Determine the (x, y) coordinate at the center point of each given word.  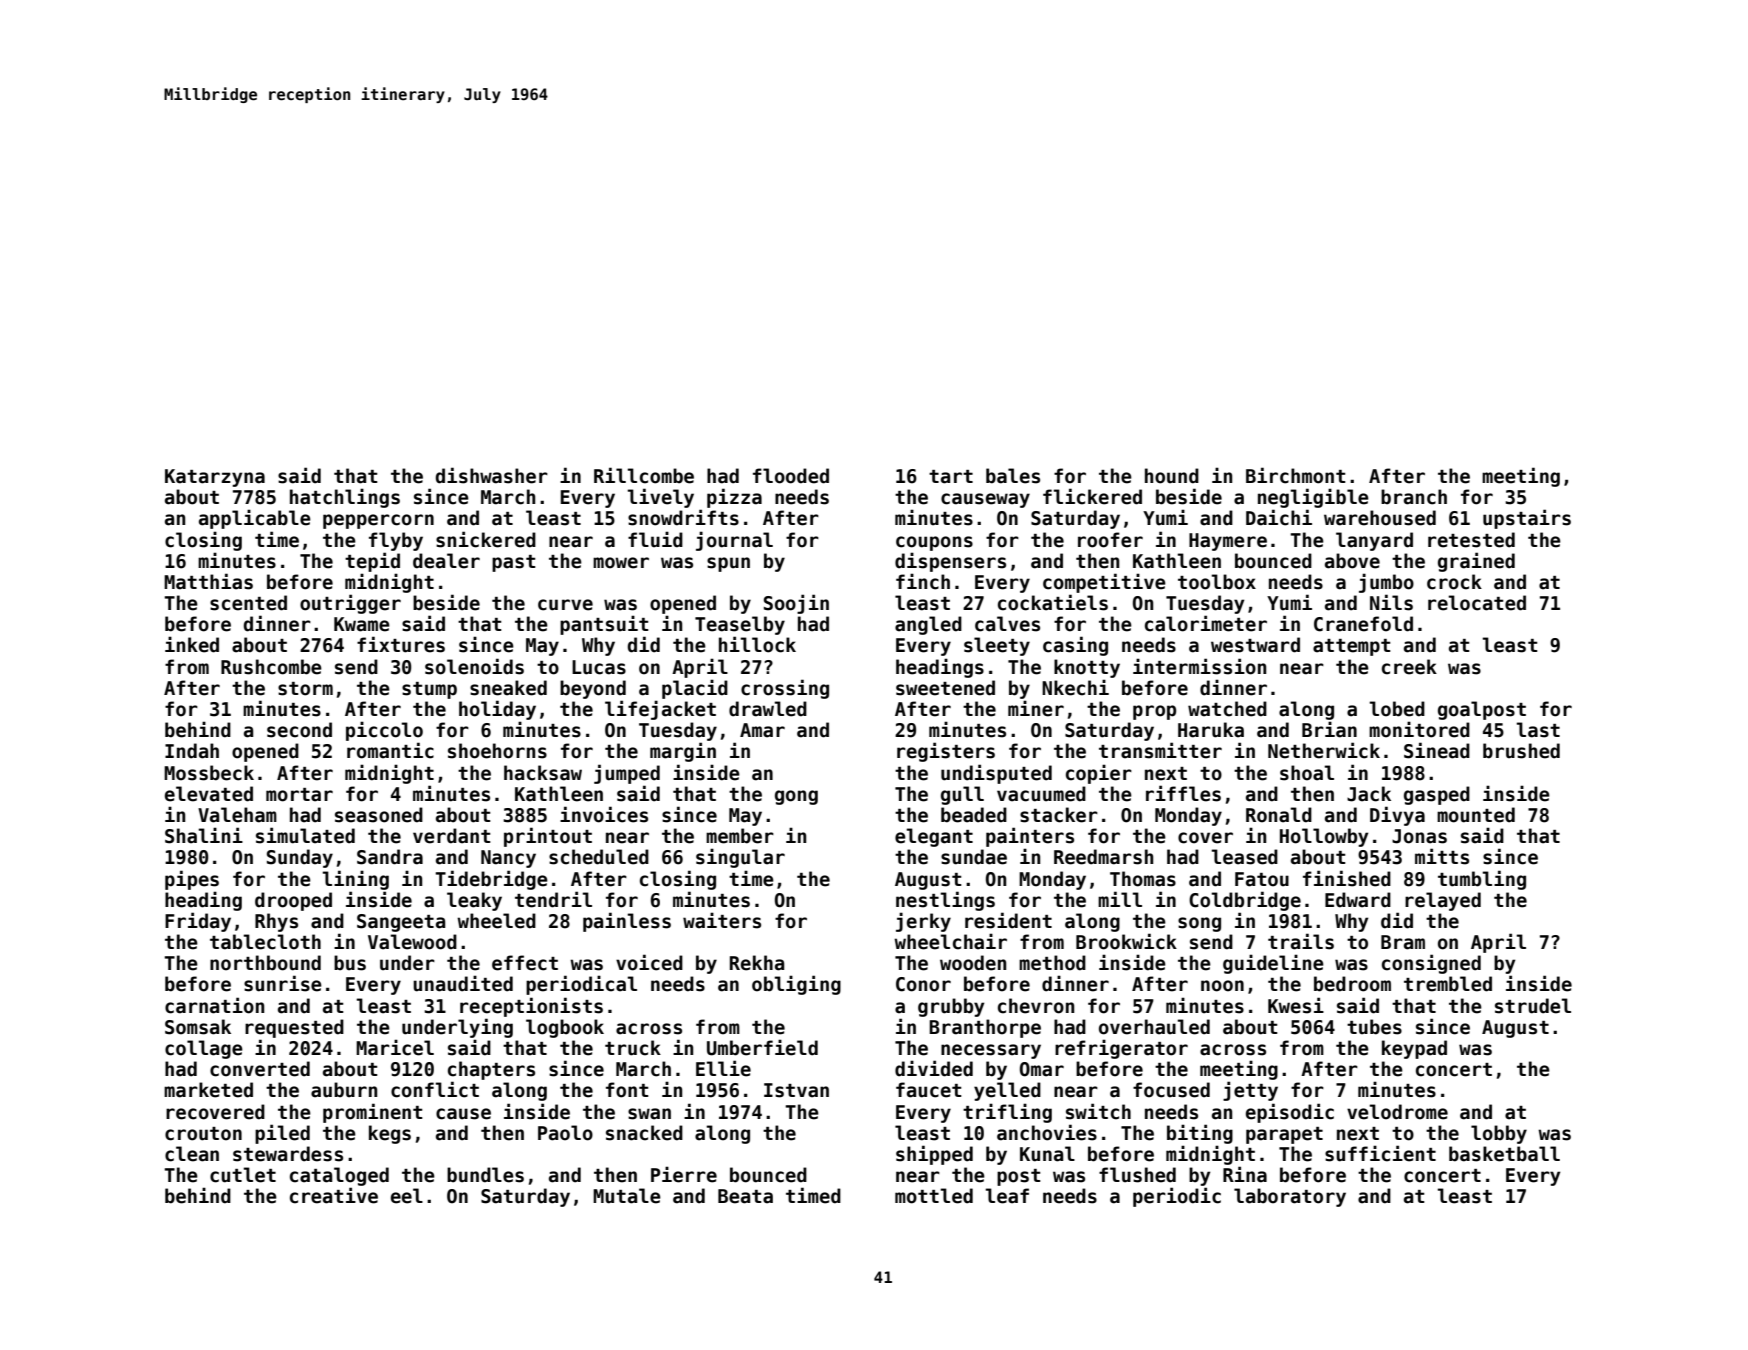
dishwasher (492, 475)
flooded (791, 476)
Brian (1329, 729)
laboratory (1290, 1197)
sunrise (283, 983)
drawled (768, 709)
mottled (934, 1196)
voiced (649, 962)
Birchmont (1296, 475)
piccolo (384, 731)
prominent (373, 1113)
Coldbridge (1245, 901)
